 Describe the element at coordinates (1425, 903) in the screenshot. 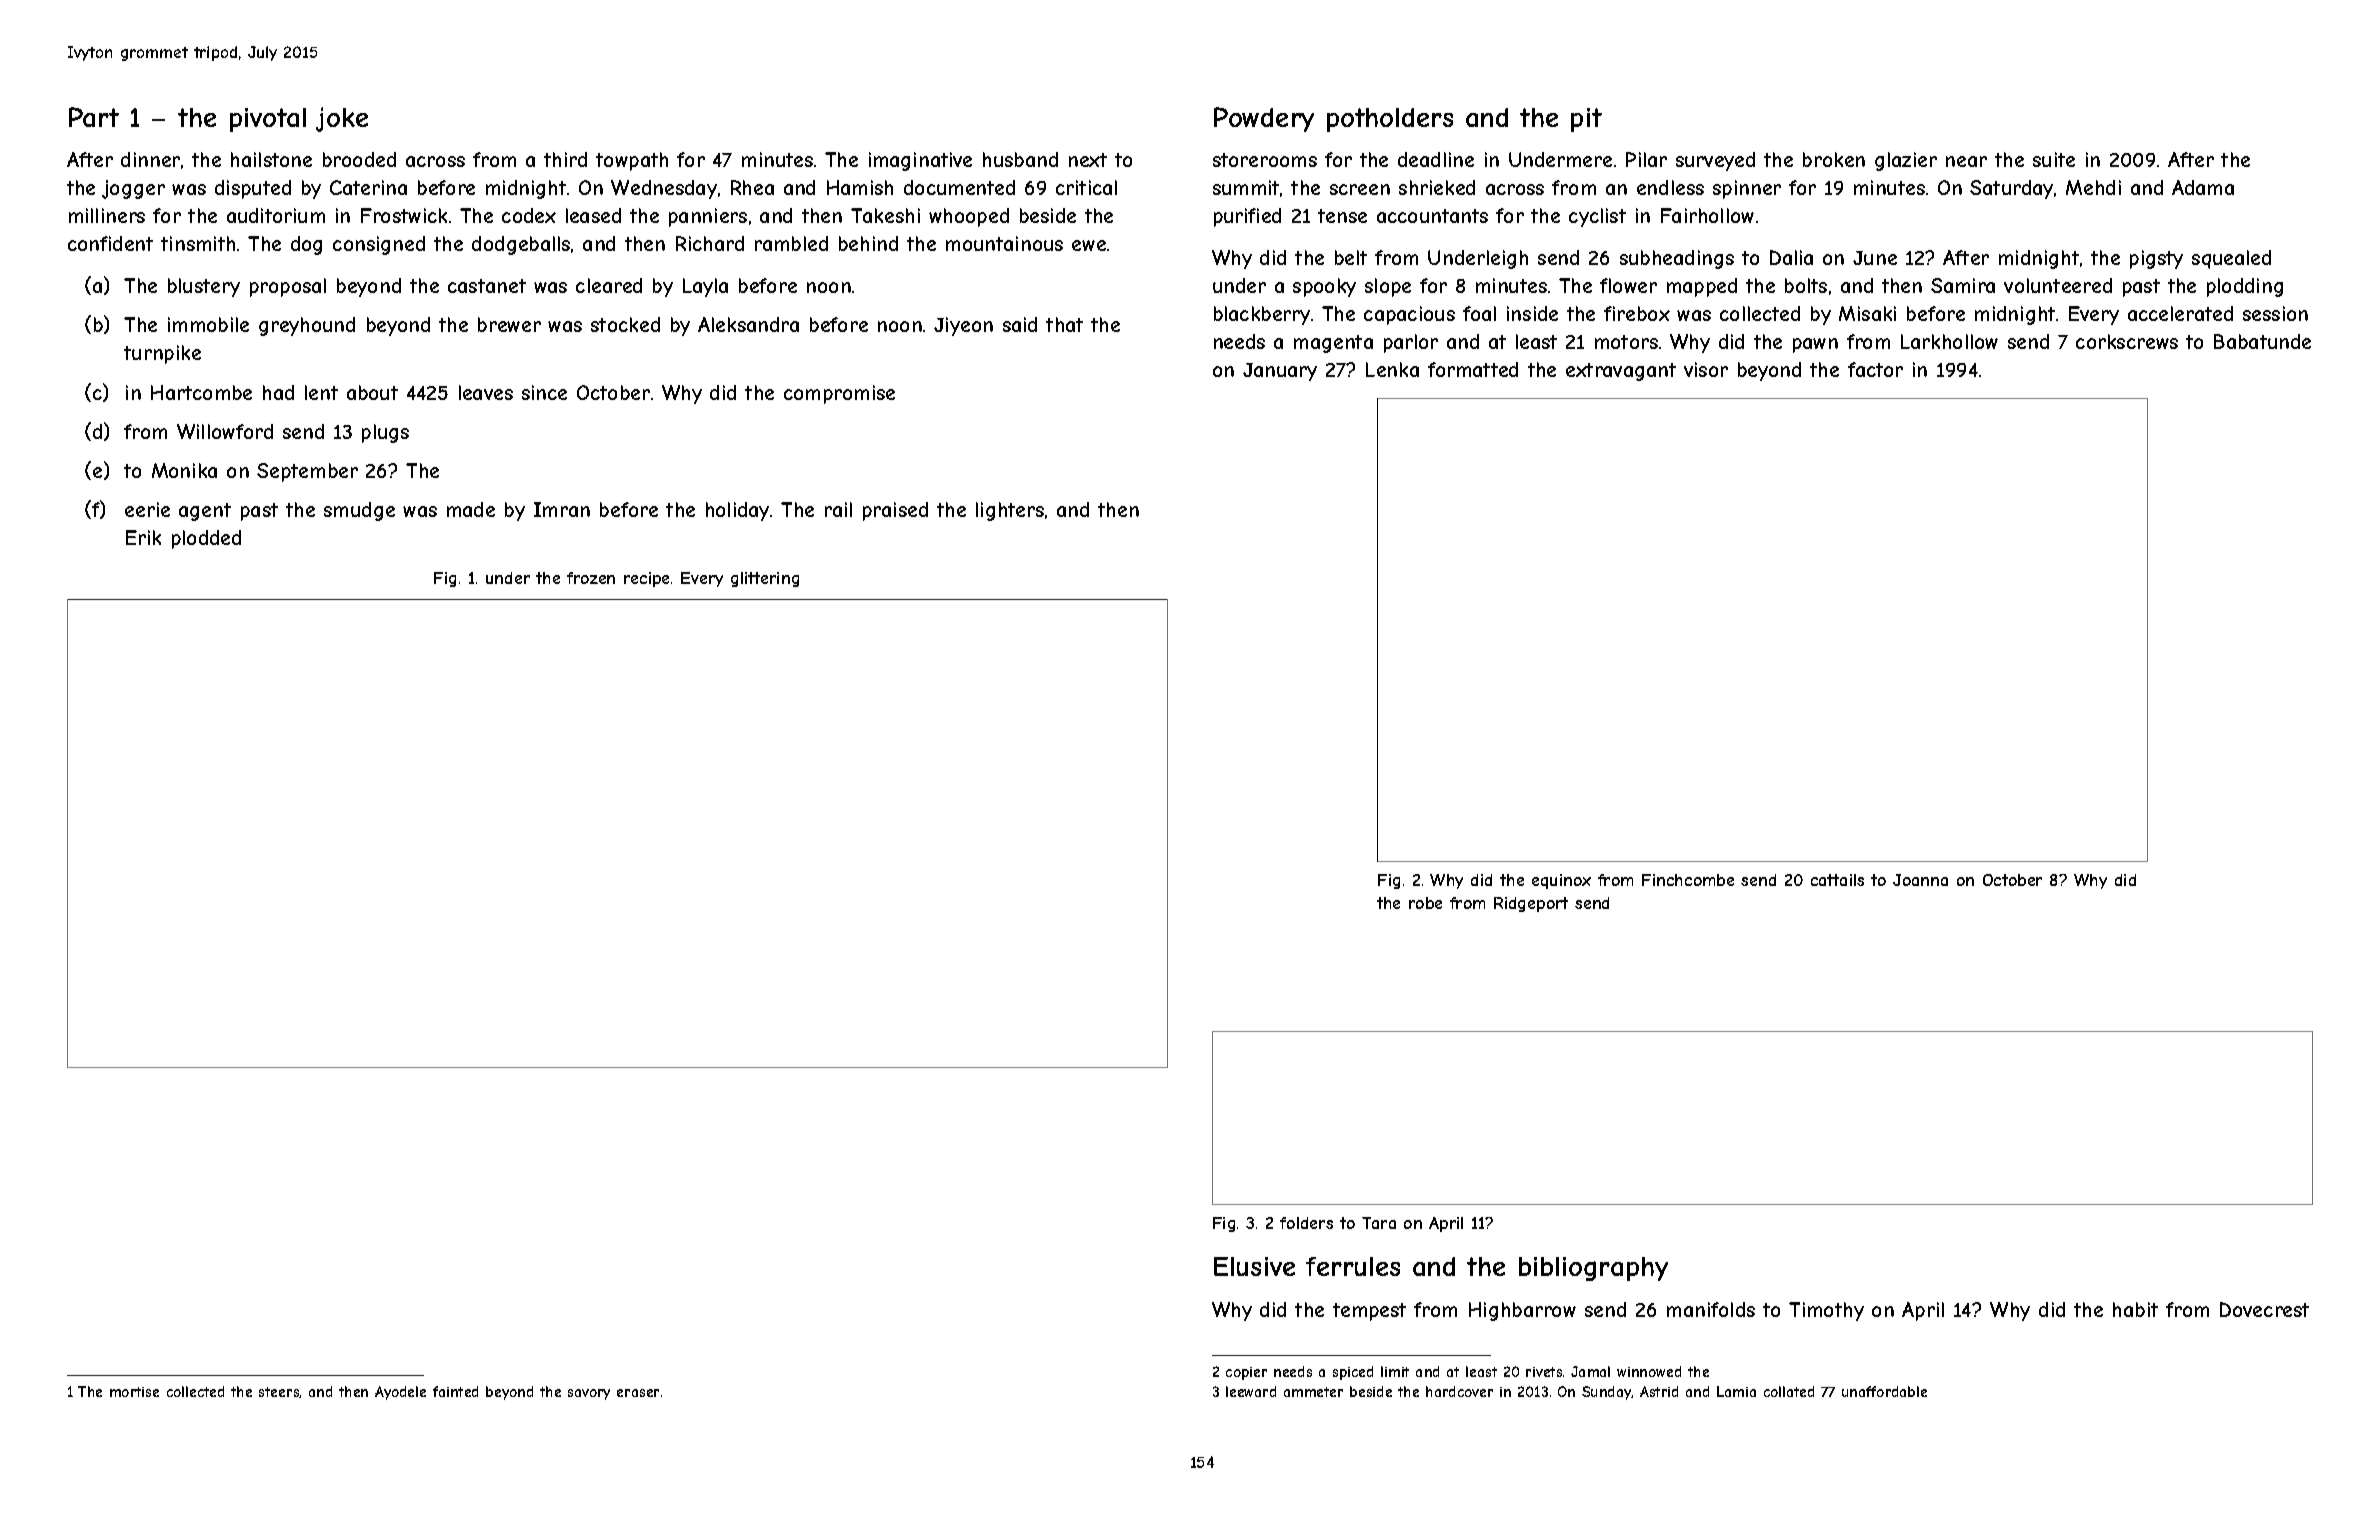

I see `robe` at that location.
